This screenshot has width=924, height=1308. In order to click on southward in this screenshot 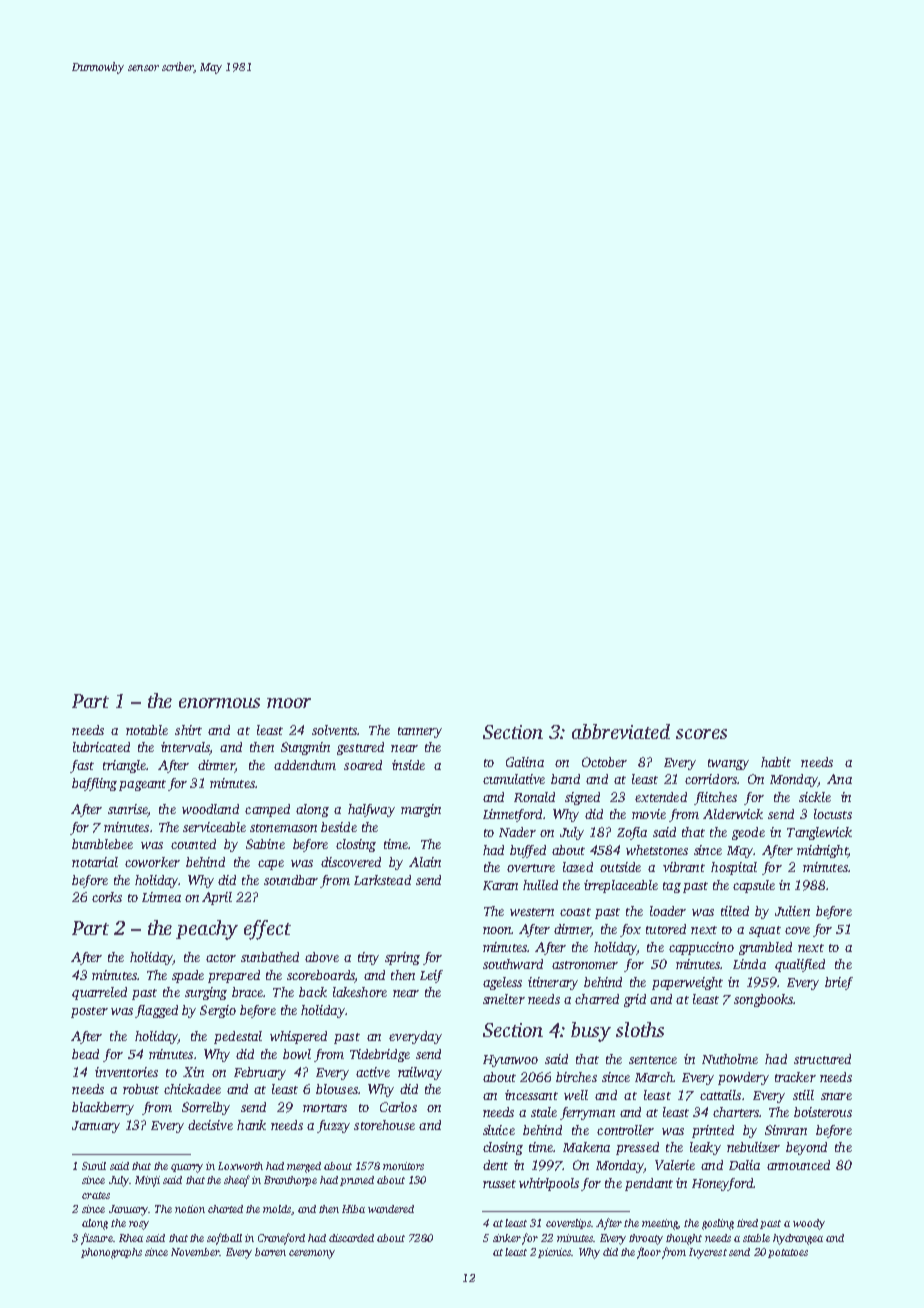, I will do `click(513, 964)`.
